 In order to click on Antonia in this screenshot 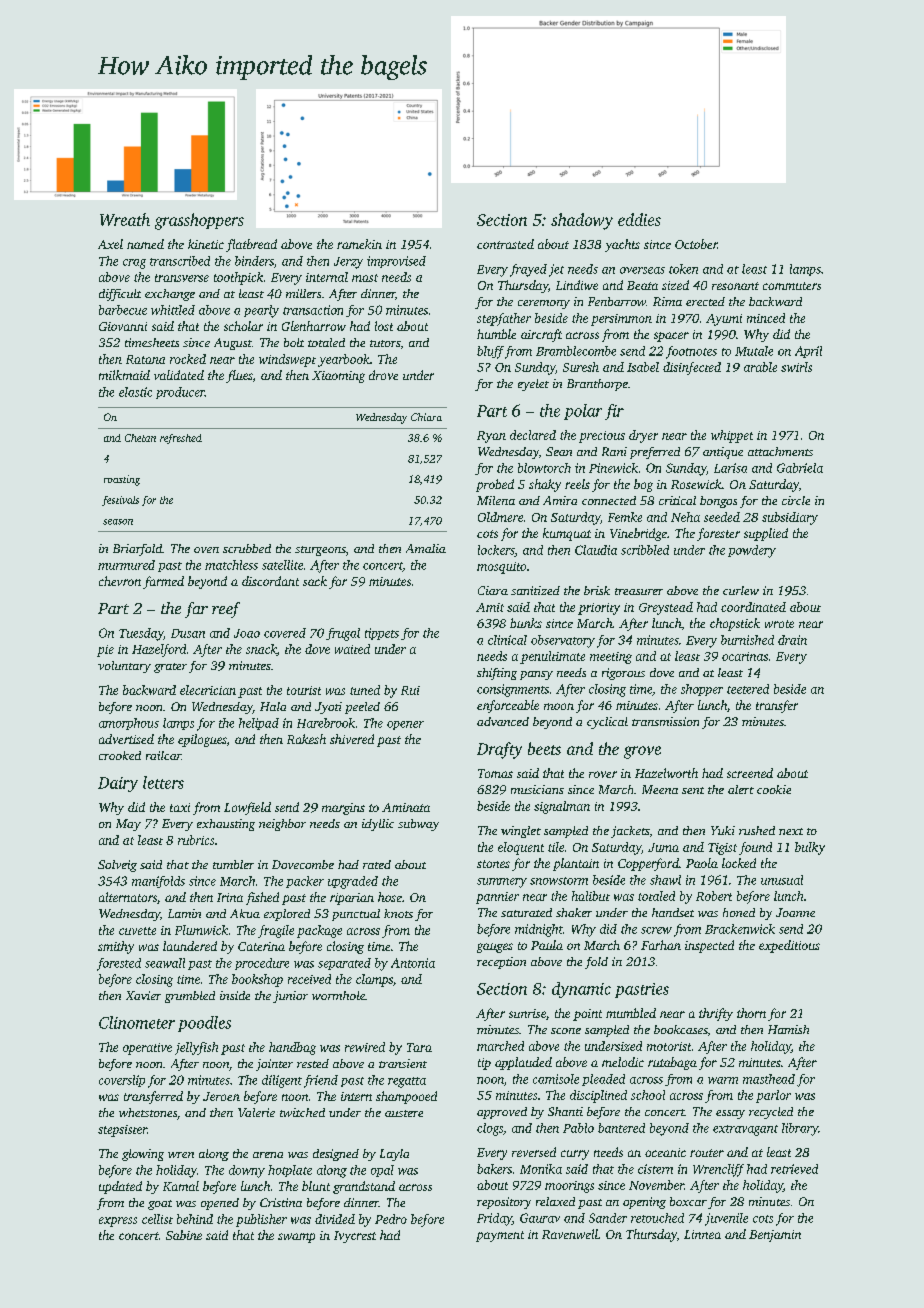, I will do `click(413, 963)`.
